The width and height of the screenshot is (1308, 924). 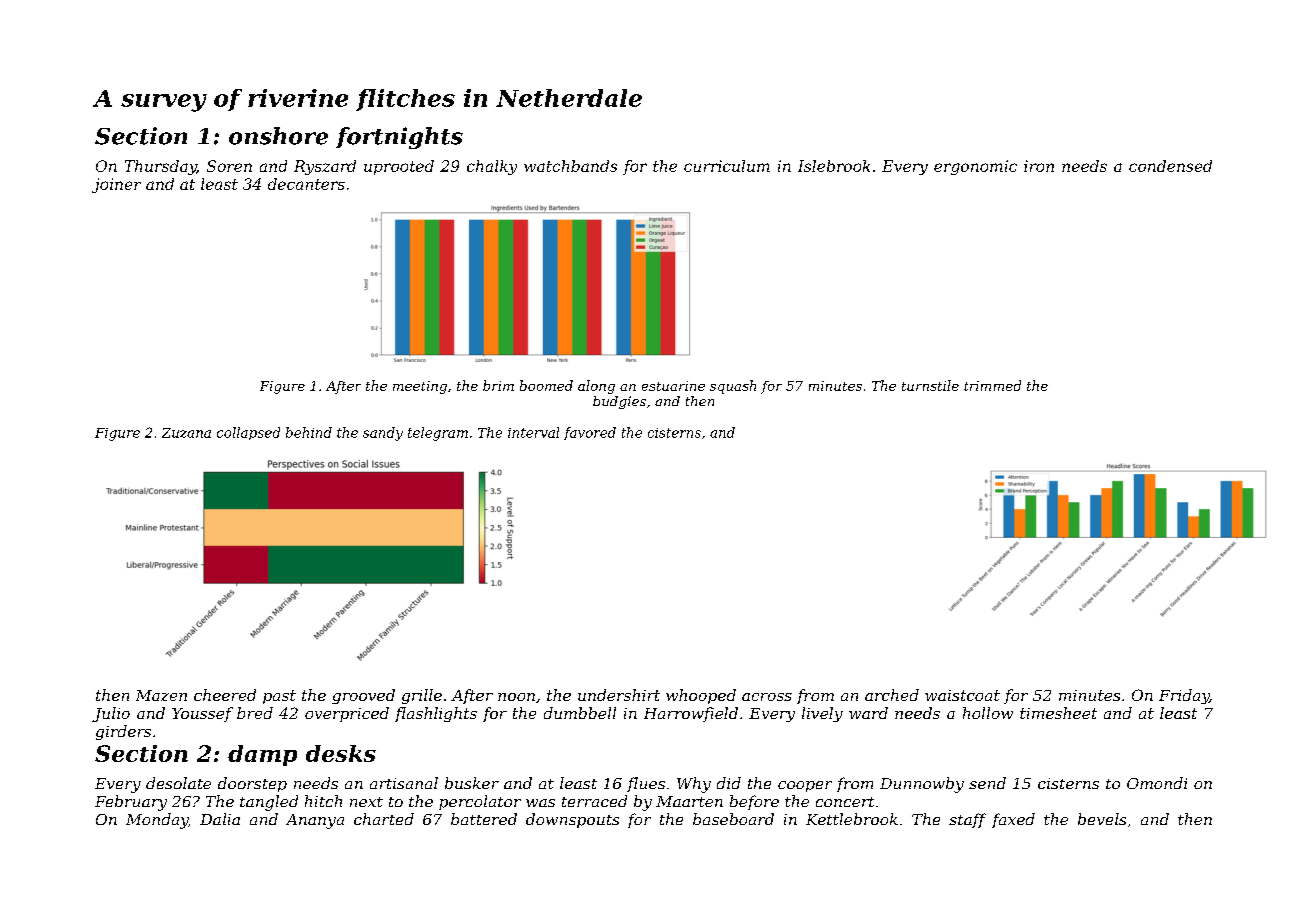 I want to click on Dalia, so click(x=220, y=819).
